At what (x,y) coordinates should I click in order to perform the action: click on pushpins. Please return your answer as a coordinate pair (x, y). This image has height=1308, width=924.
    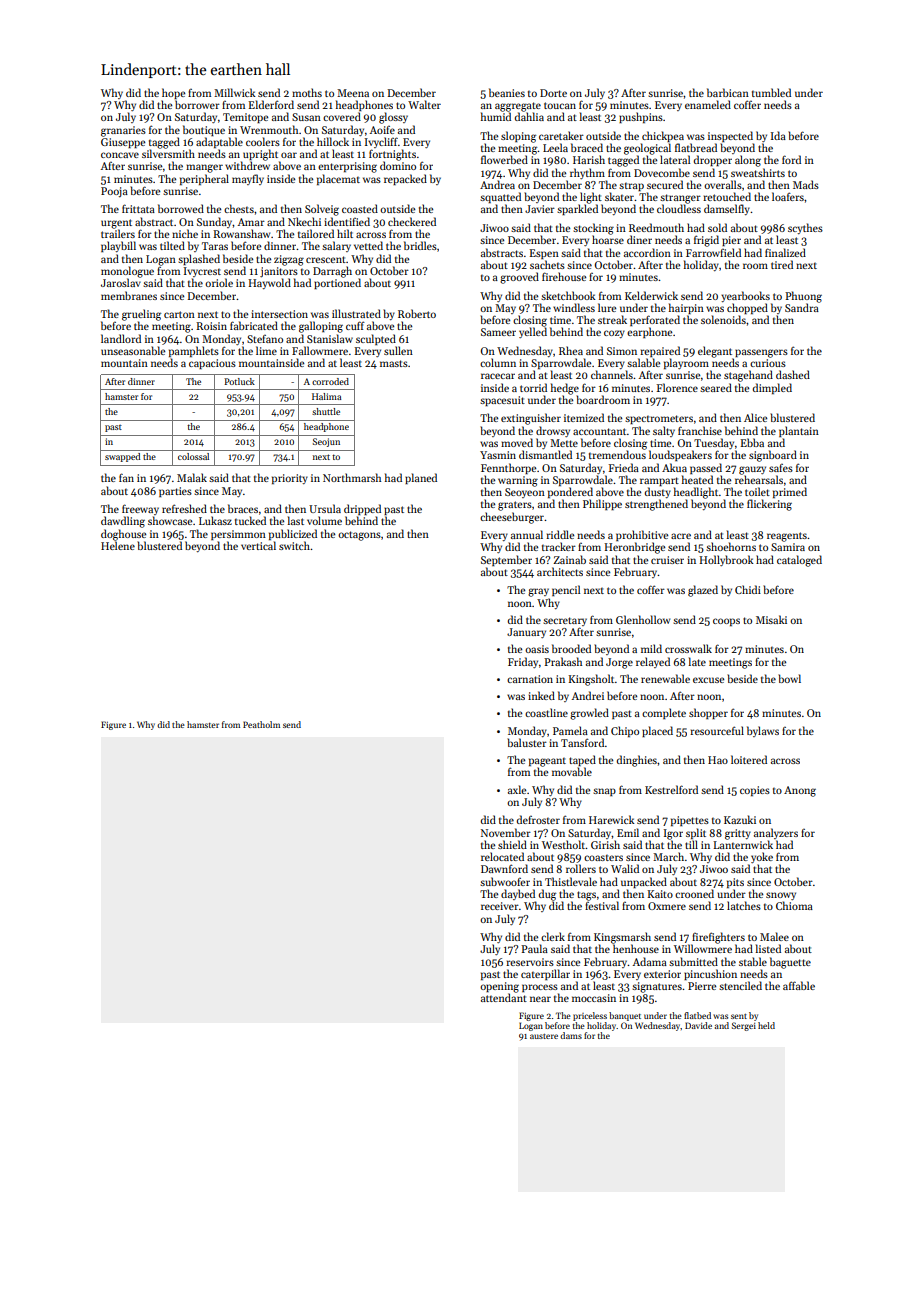
    Looking at the image, I should click on (641, 117).
